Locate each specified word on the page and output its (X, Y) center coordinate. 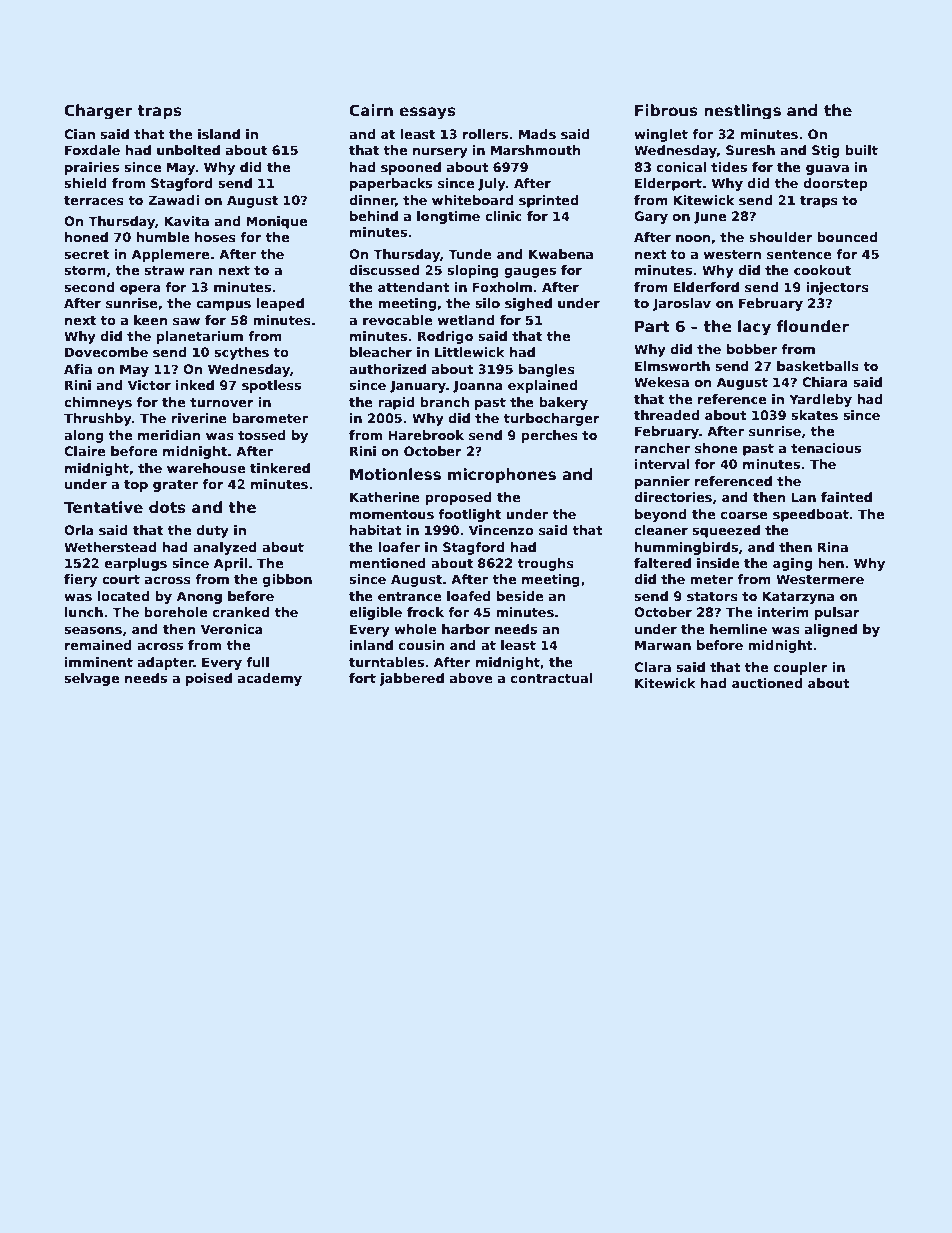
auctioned (767, 683)
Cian (79, 134)
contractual (551, 678)
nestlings (742, 112)
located (123, 596)
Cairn (371, 110)
